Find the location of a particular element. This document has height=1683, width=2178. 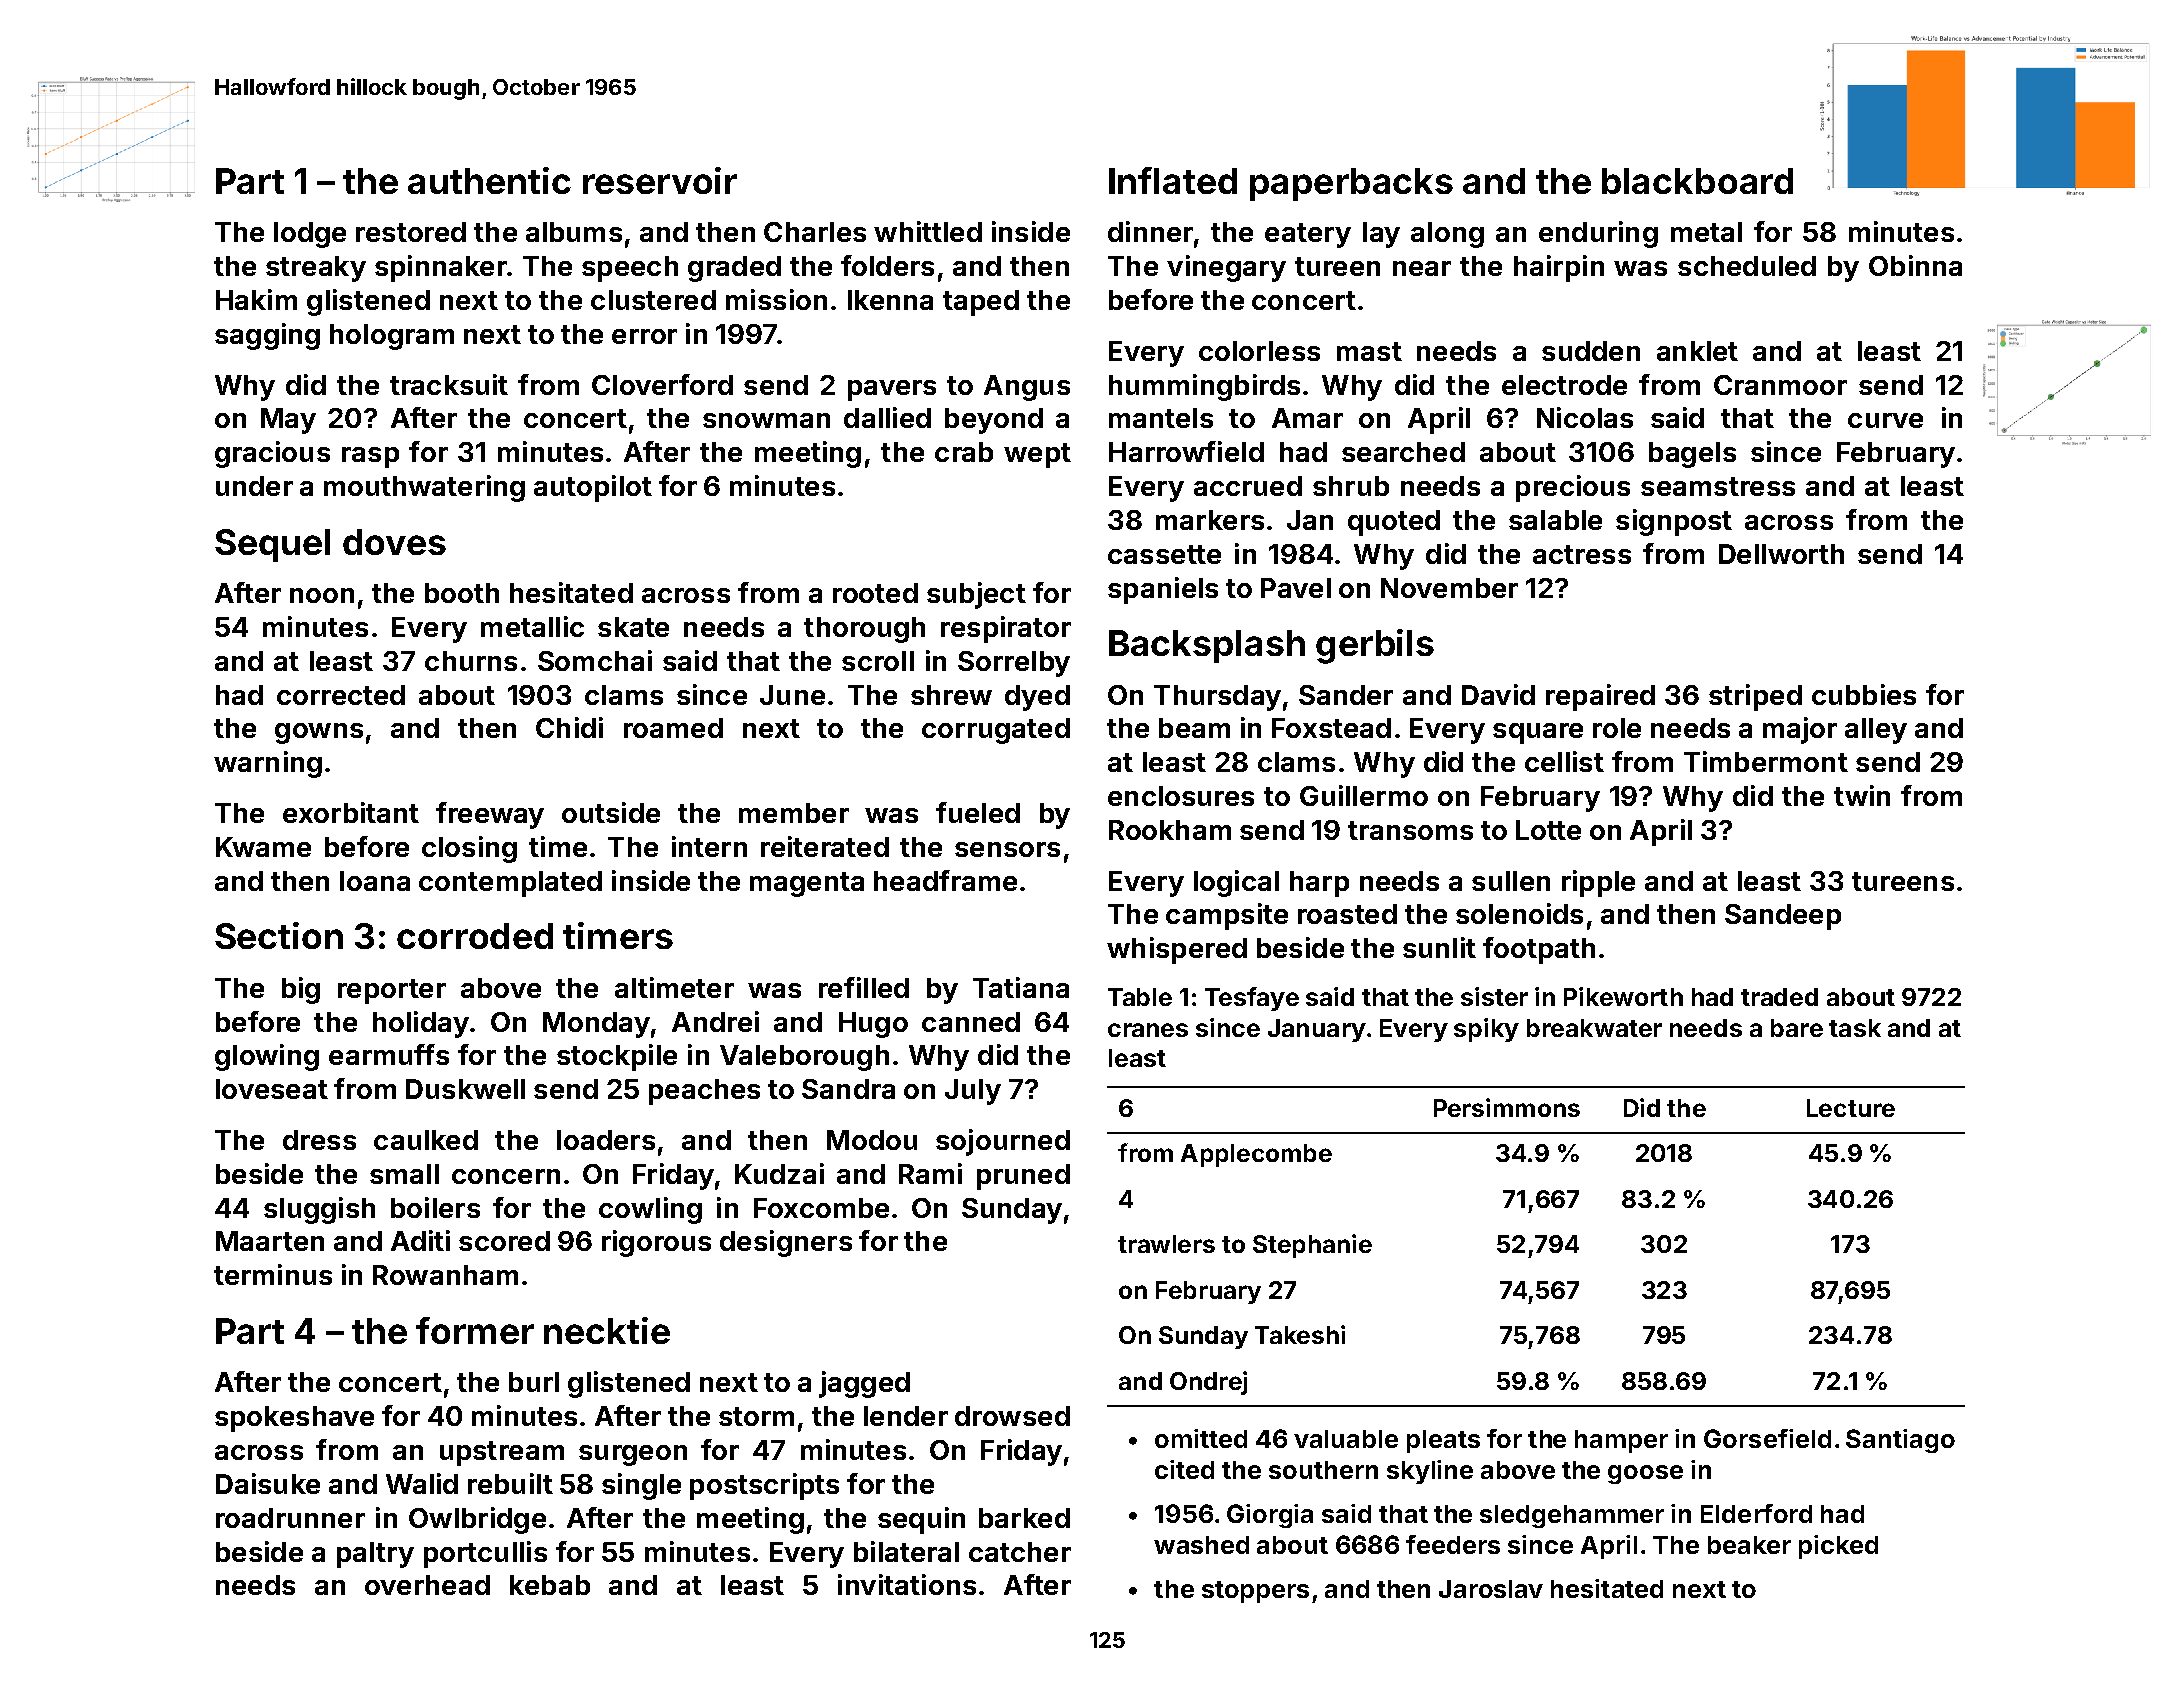

invitations is located at coordinates (907, 1584).
